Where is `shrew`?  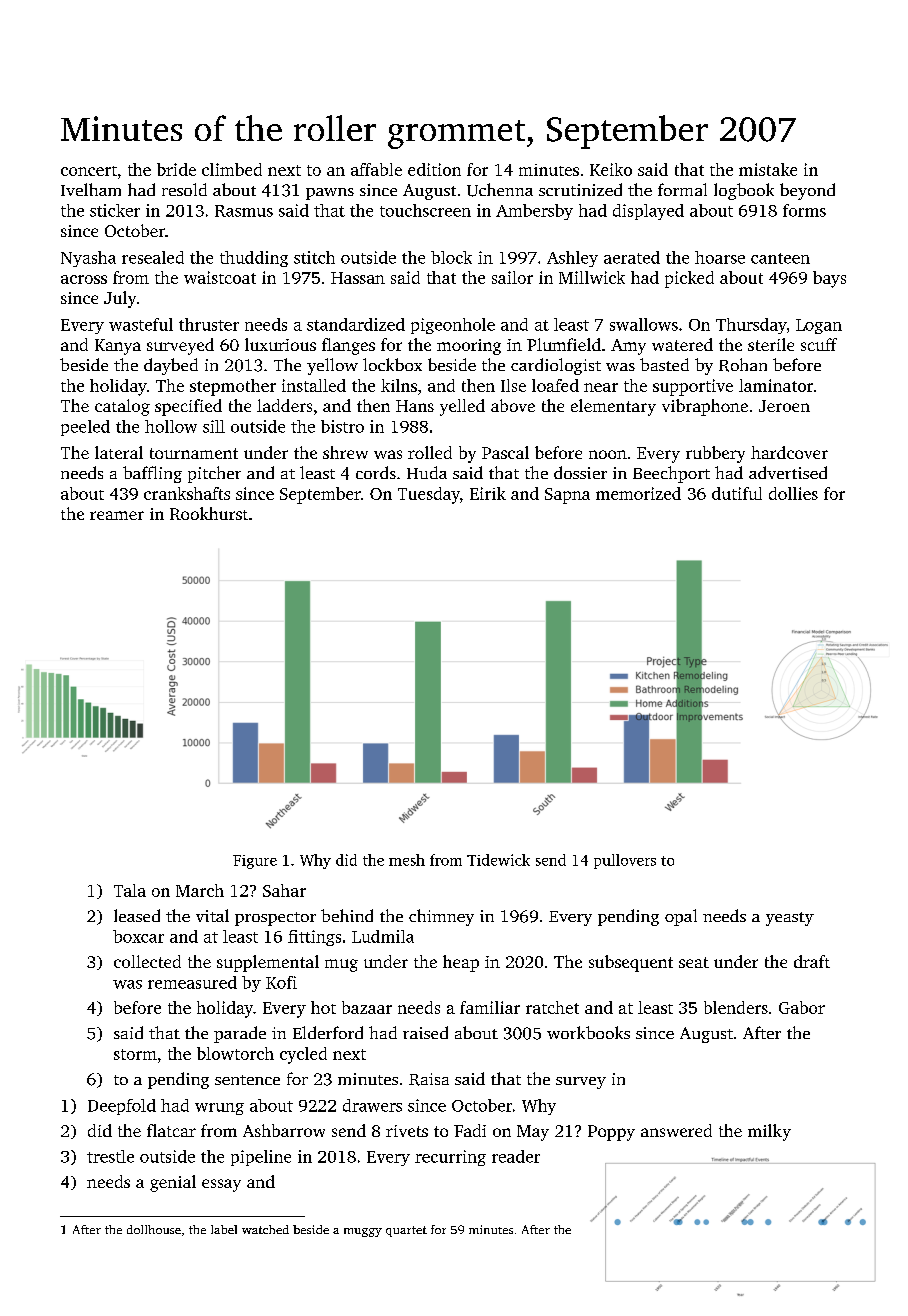 shrew is located at coordinates (345, 452).
